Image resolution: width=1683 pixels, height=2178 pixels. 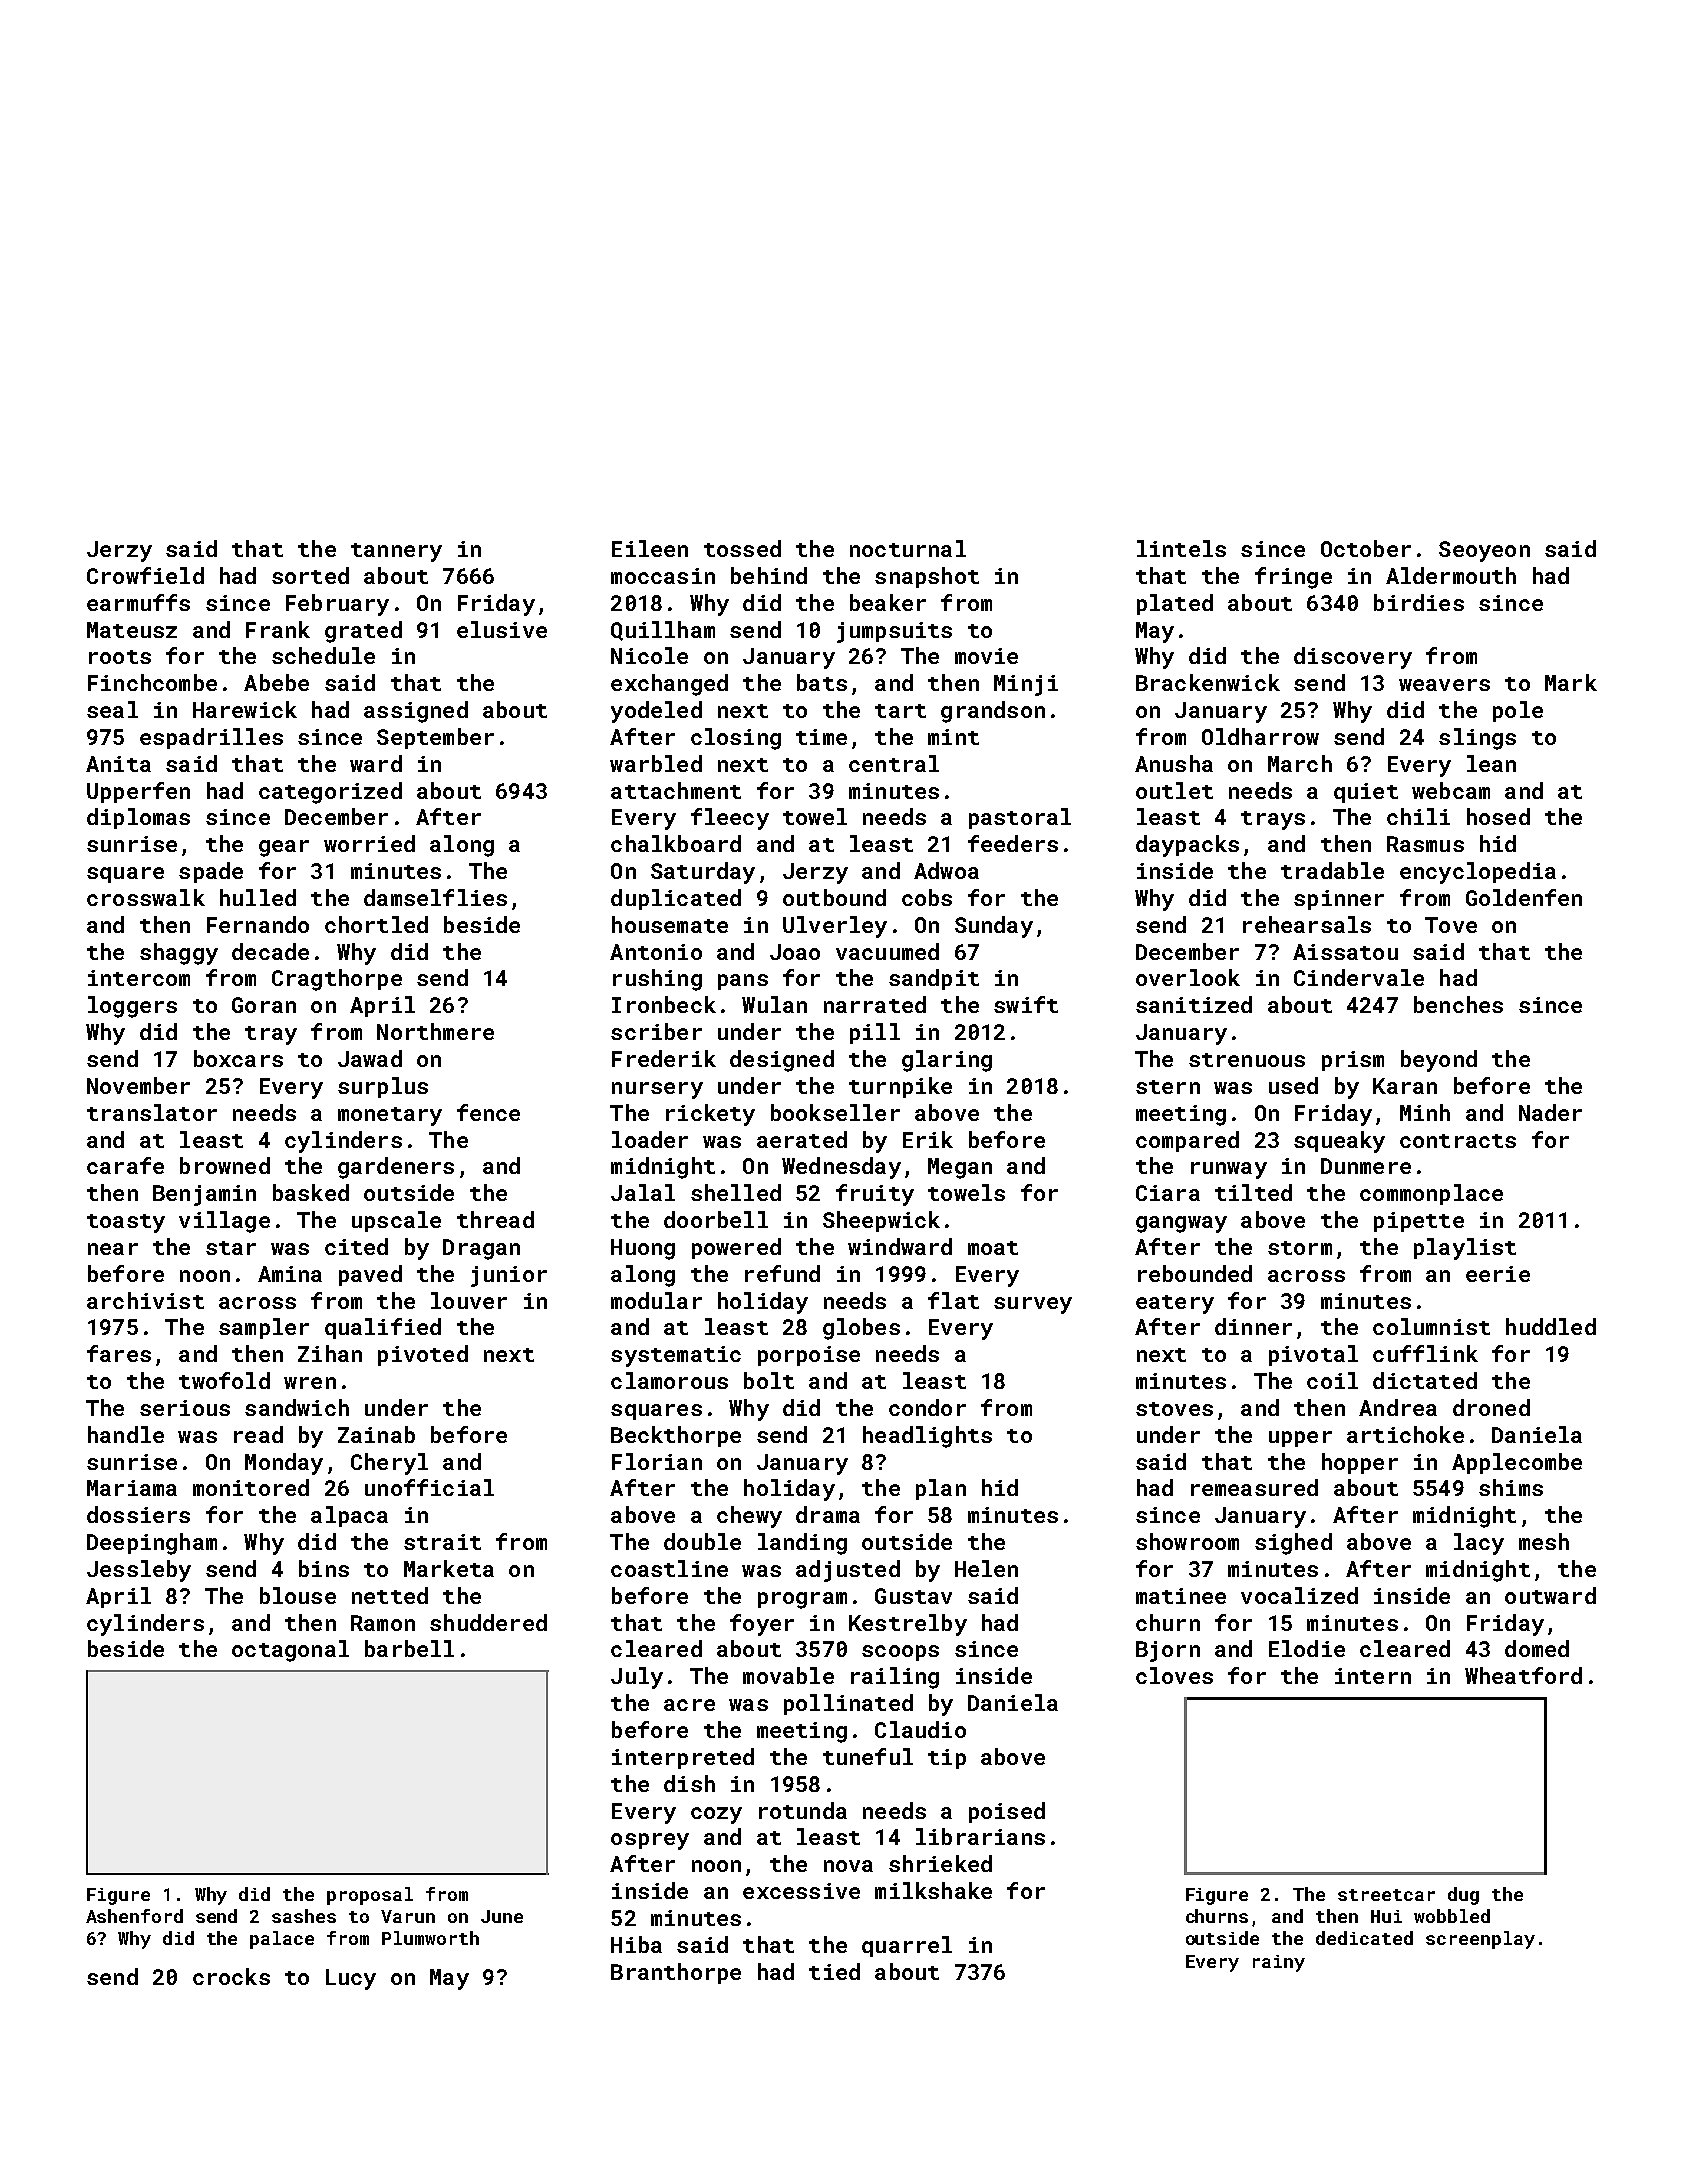 I want to click on intern, so click(x=1373, y=1676).
